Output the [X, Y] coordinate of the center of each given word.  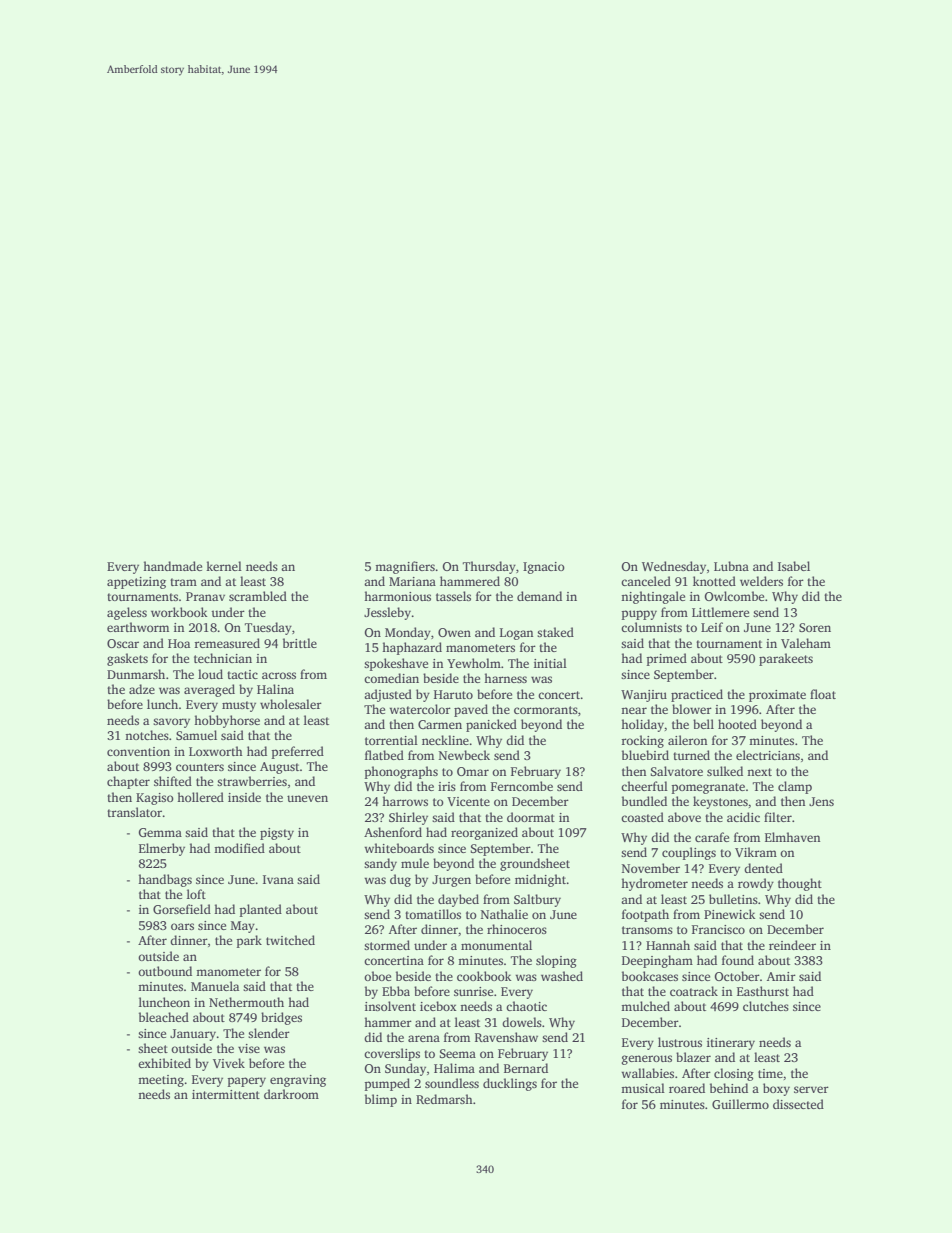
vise [249, 1048]
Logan [516, 634]
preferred [297, 752]
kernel [224, 566]
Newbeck [464, 755]
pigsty [277, 834]
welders [761, 581]
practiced [697, 695]
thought [800, 884]
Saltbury [537, 900]
